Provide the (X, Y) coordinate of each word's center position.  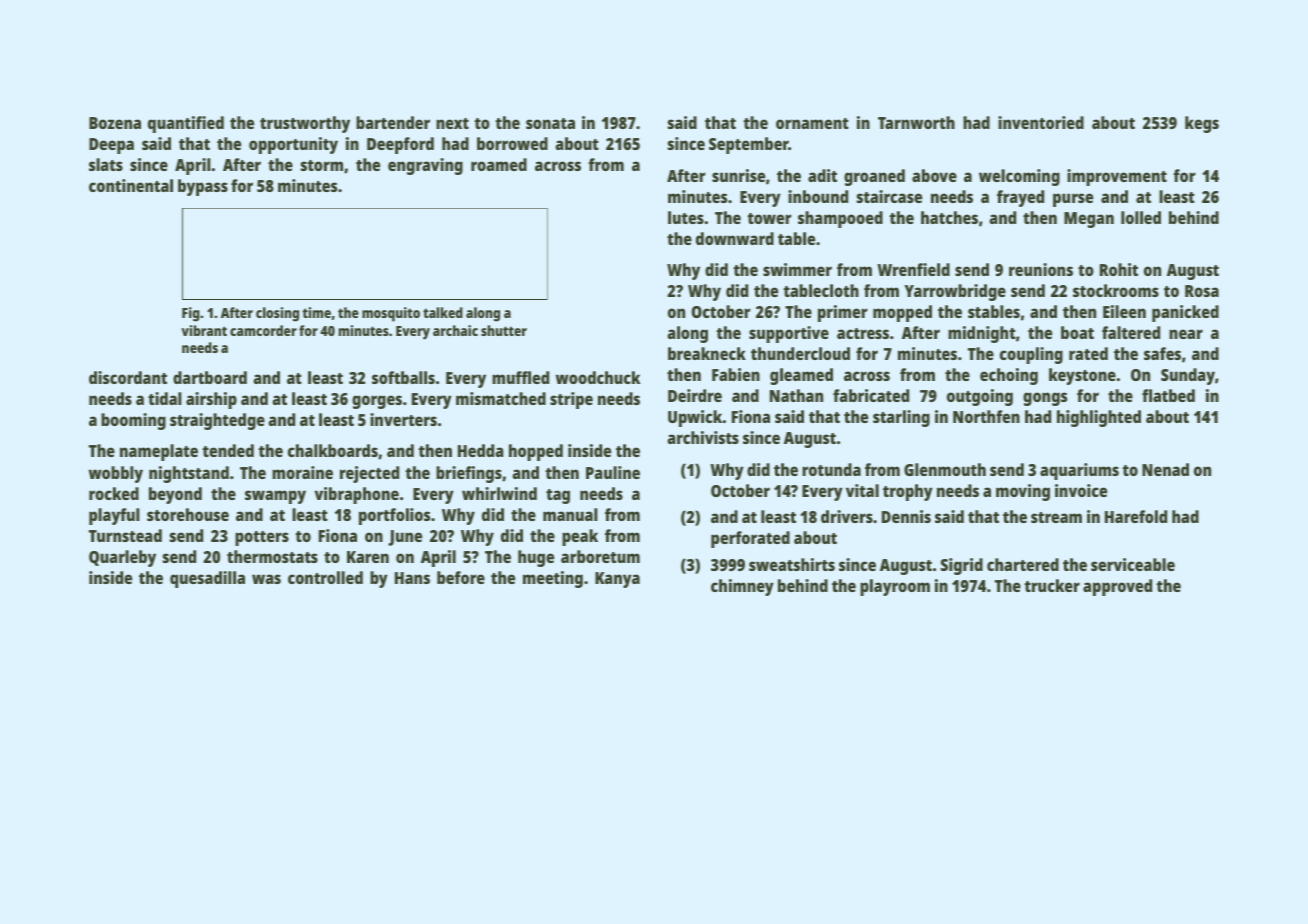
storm (322, 165)
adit (822, 175)
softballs (403, 377)
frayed (1020, 198)
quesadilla (207, 579)
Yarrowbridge (955, 292)
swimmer (797, 269)
